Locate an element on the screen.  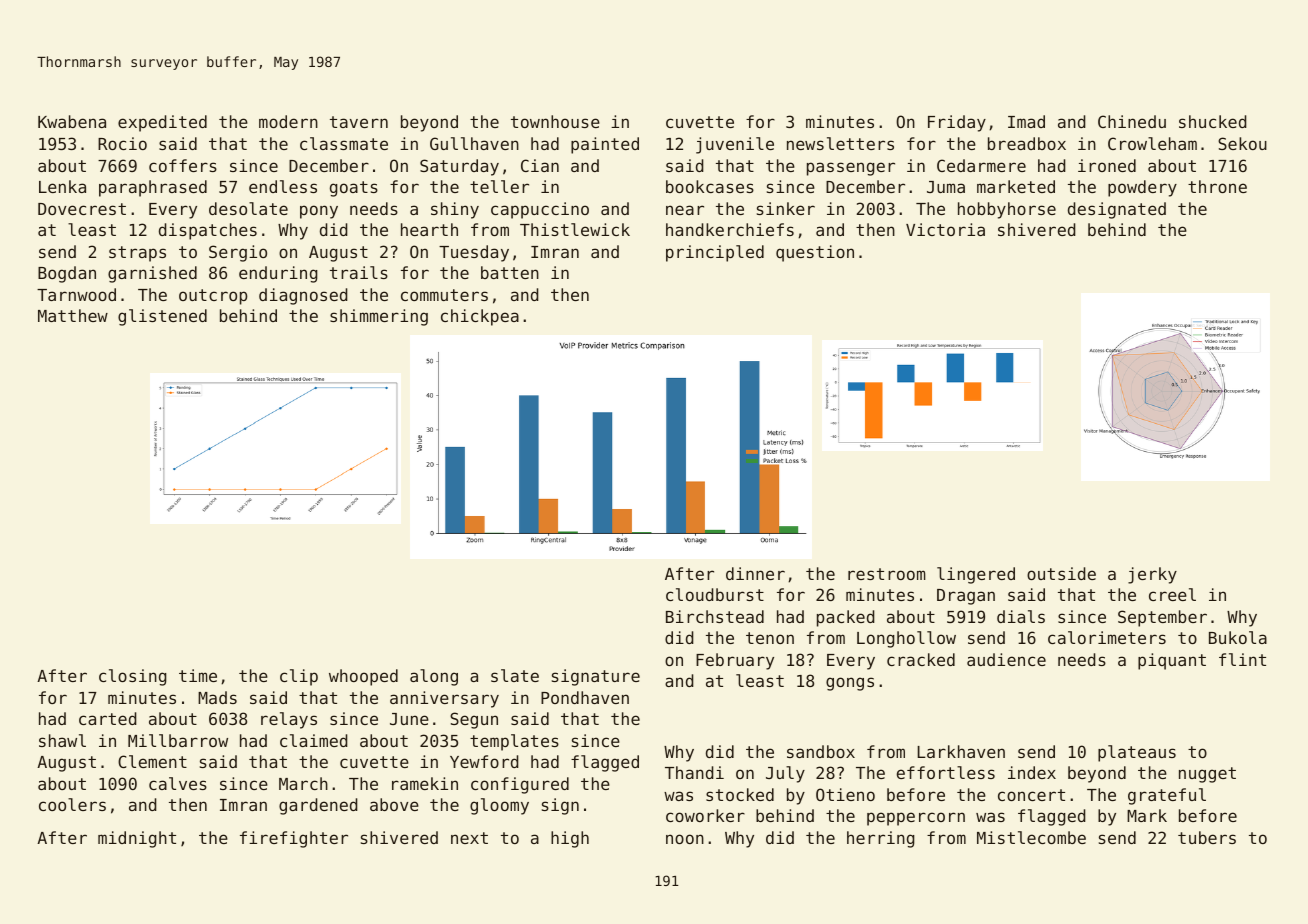
outside is located at coordinates (1061, 573).
